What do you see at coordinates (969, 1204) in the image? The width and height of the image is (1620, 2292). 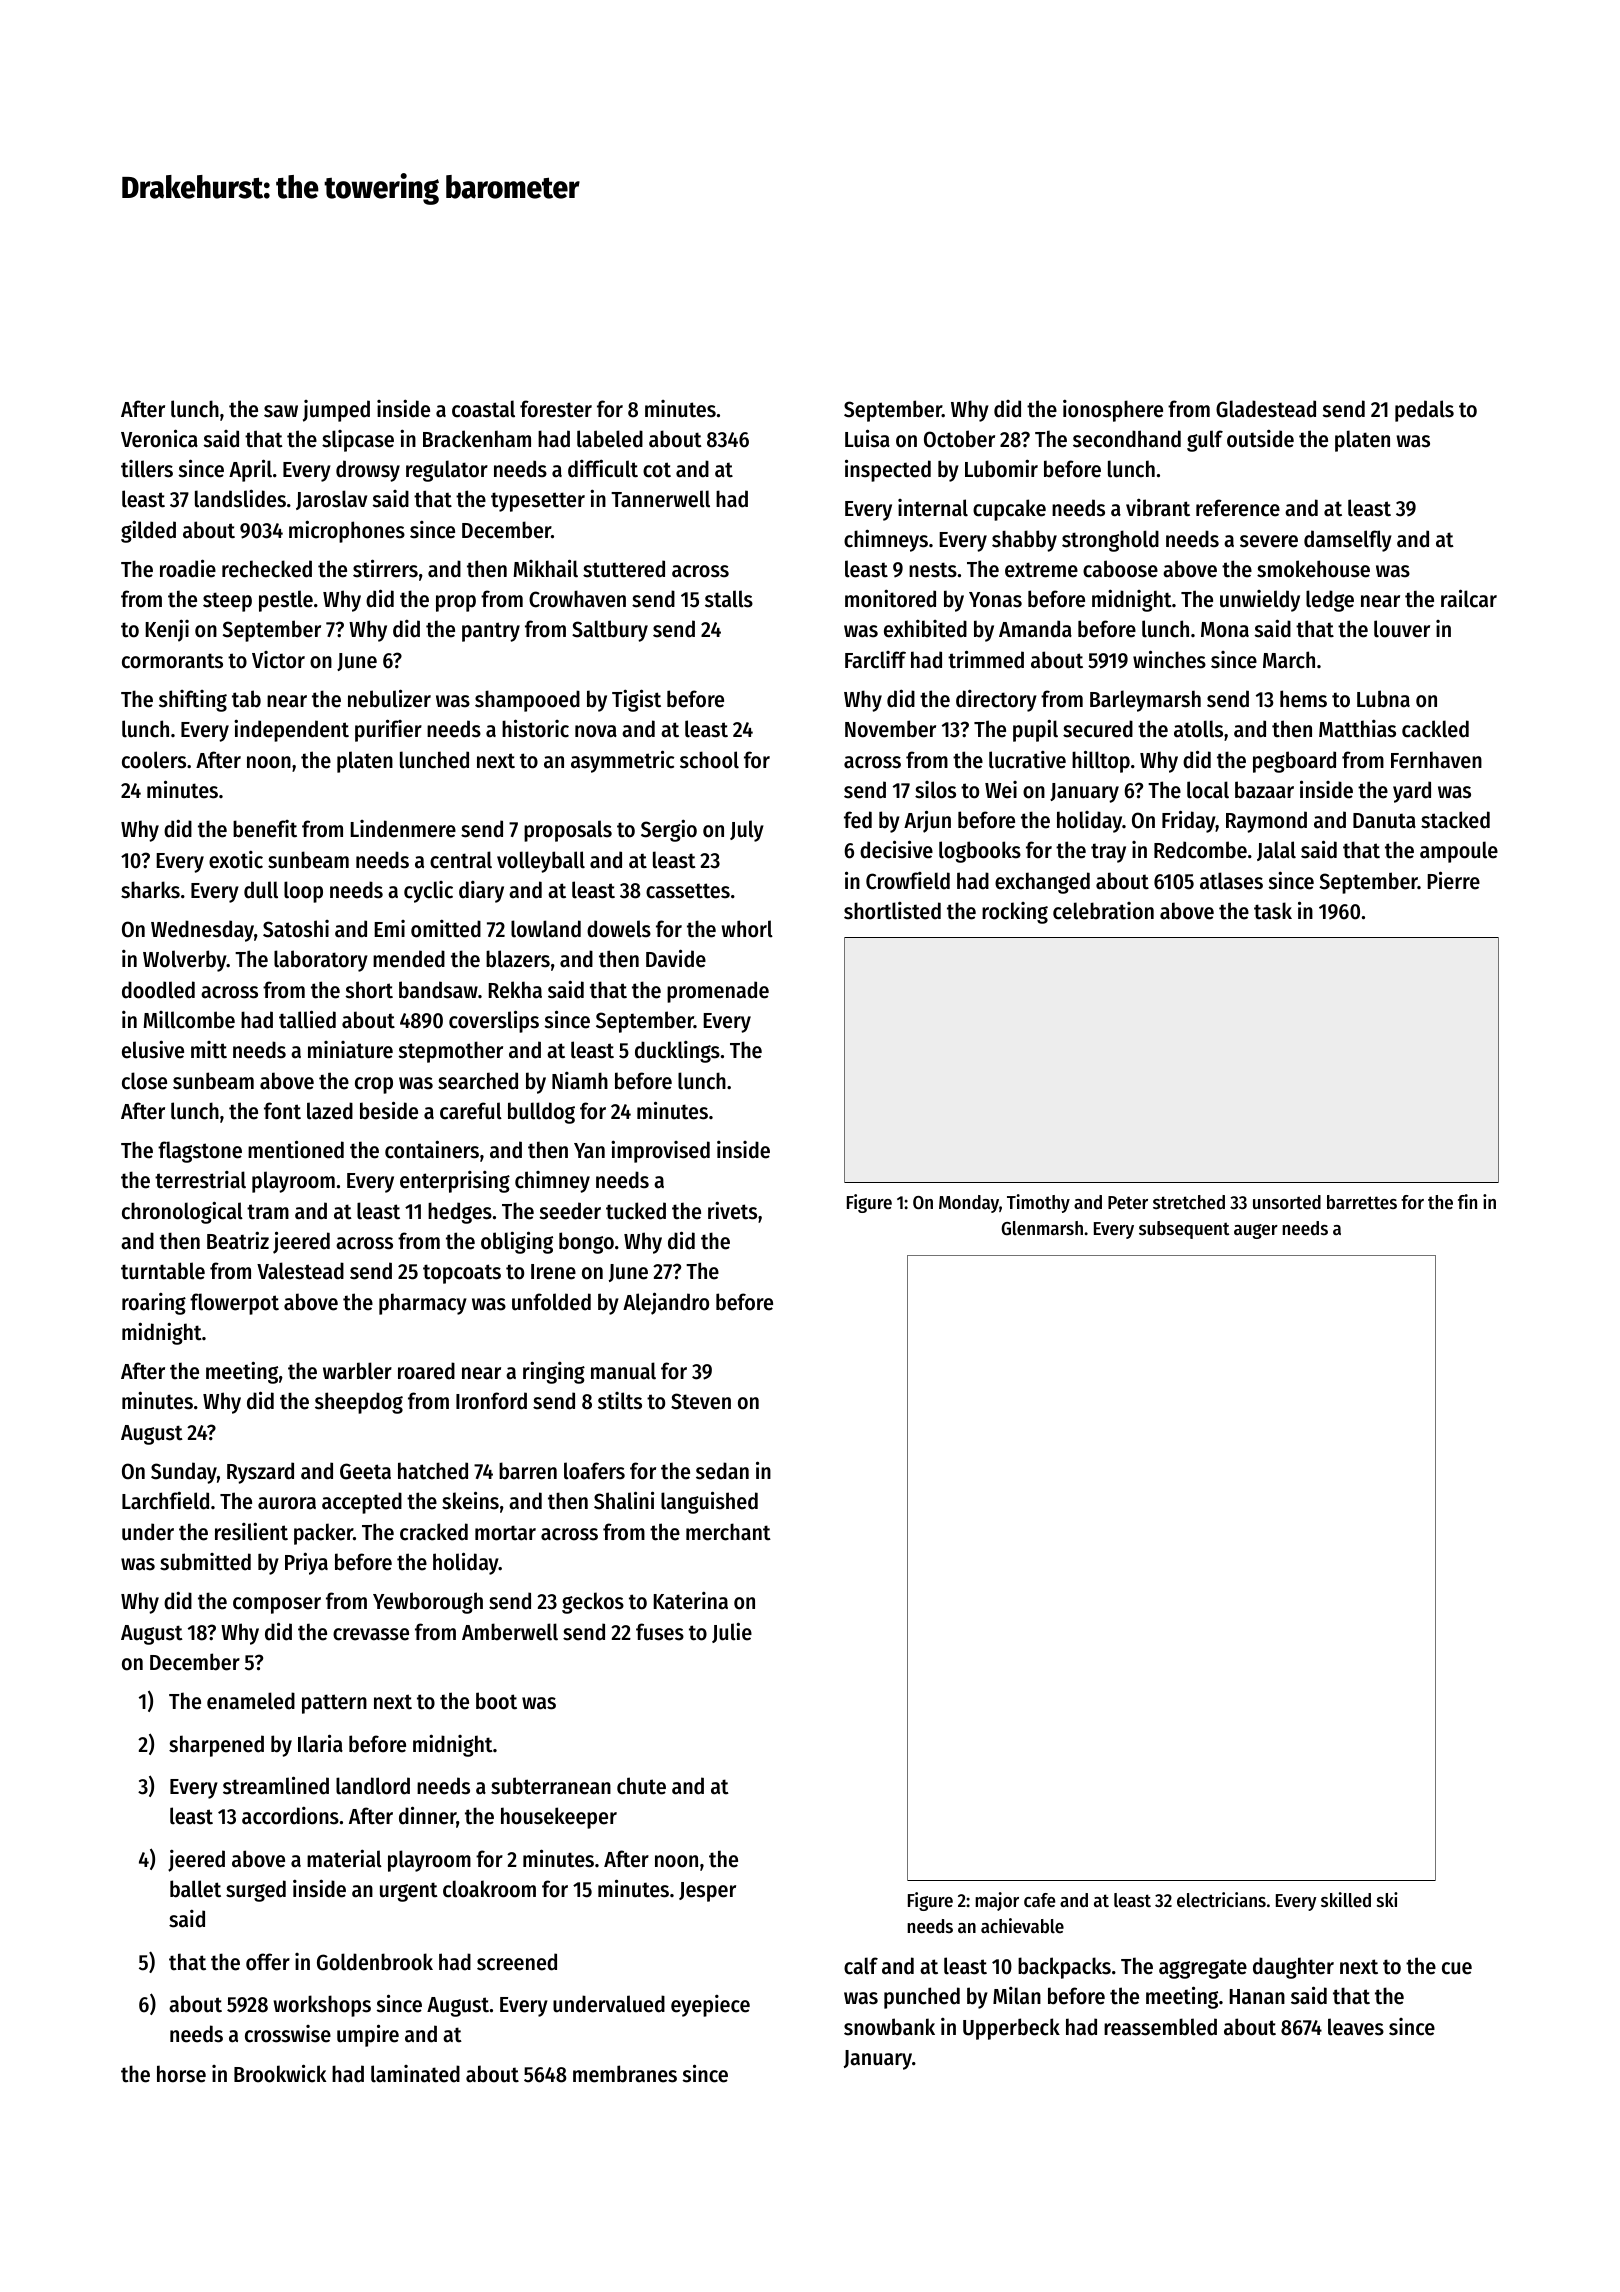 I see `Monday` at bounding box center [969, 1204].
